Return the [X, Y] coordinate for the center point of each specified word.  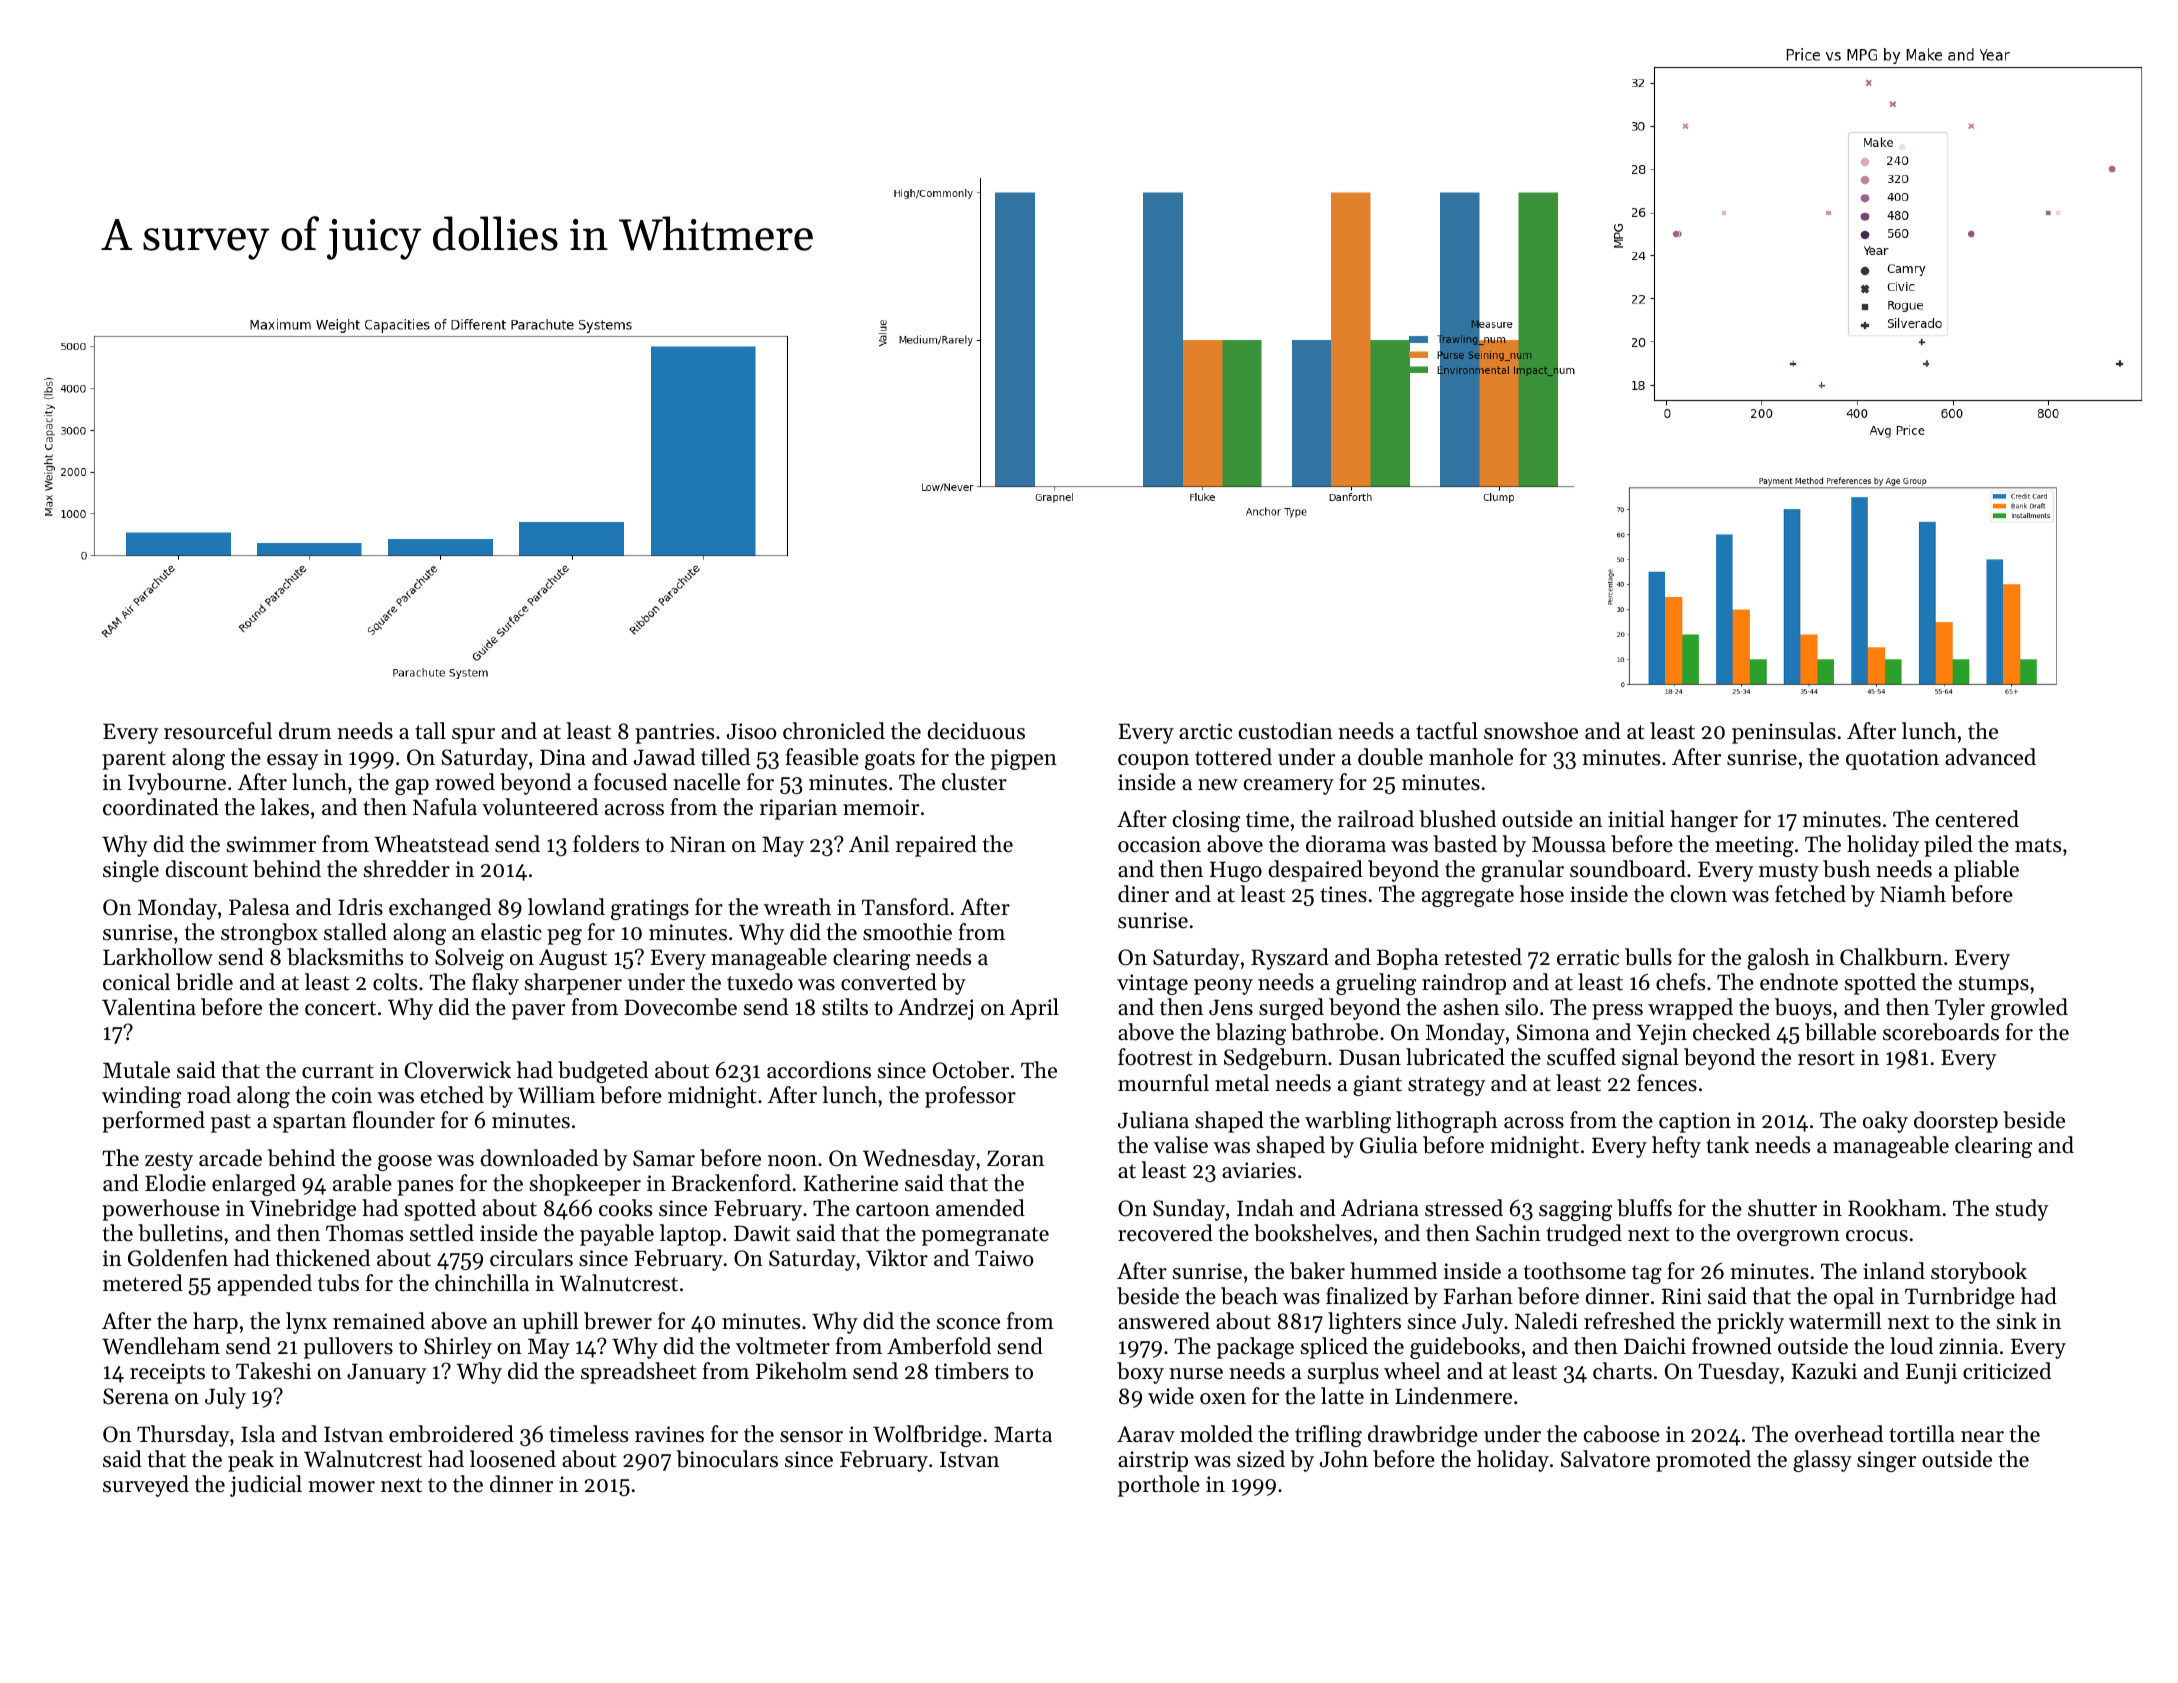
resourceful [218, 731]
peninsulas [1784, 733]
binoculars [727, 1459]
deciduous [976, 731]
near [1982, 1437]
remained [379, 1321]
